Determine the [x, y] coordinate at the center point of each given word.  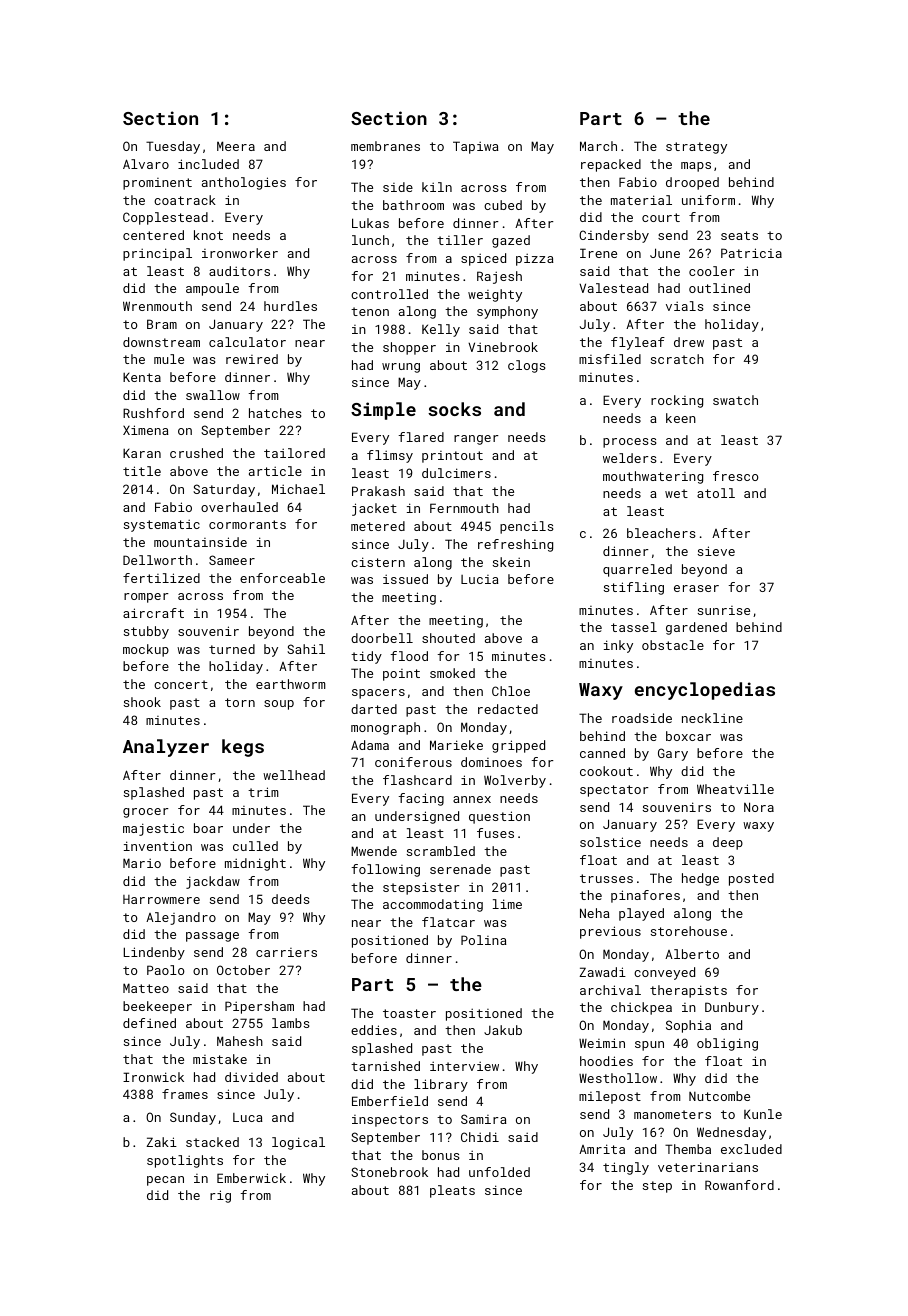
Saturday [224, 490]
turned [232, 649]
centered [153, 235]
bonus [441, 1155]
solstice [610, 842]
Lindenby [154, 953]
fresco [736, 476]
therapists [688, 991]
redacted [508, 709]
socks [454, 409]
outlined [719, 288]
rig [220, 1196]
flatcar [448, 922]
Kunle [763, 1114]
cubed [503, 205]
